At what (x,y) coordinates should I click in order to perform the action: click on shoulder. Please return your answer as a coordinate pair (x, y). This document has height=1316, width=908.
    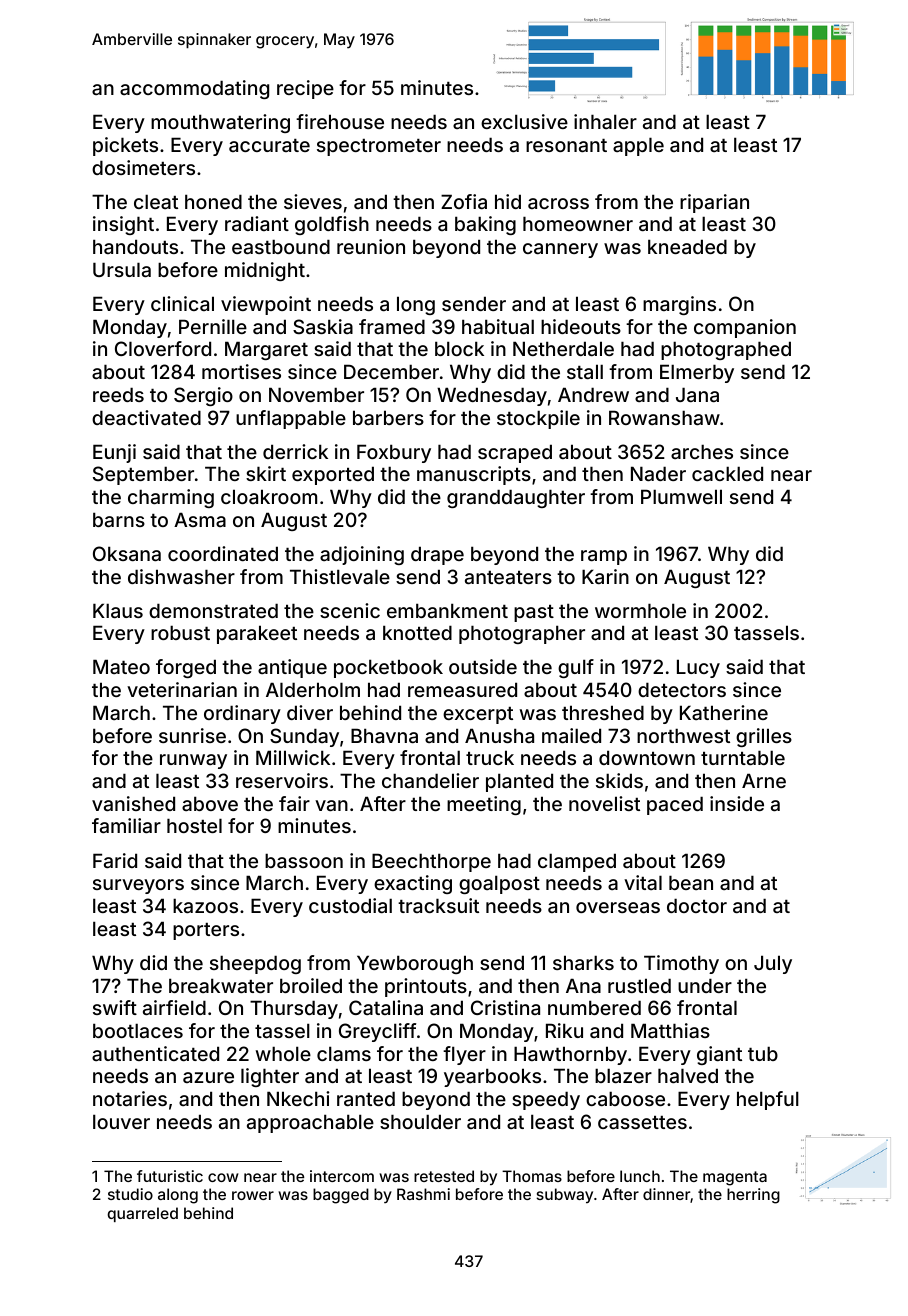
    Looking at the image, I should click on (420, 1121).
